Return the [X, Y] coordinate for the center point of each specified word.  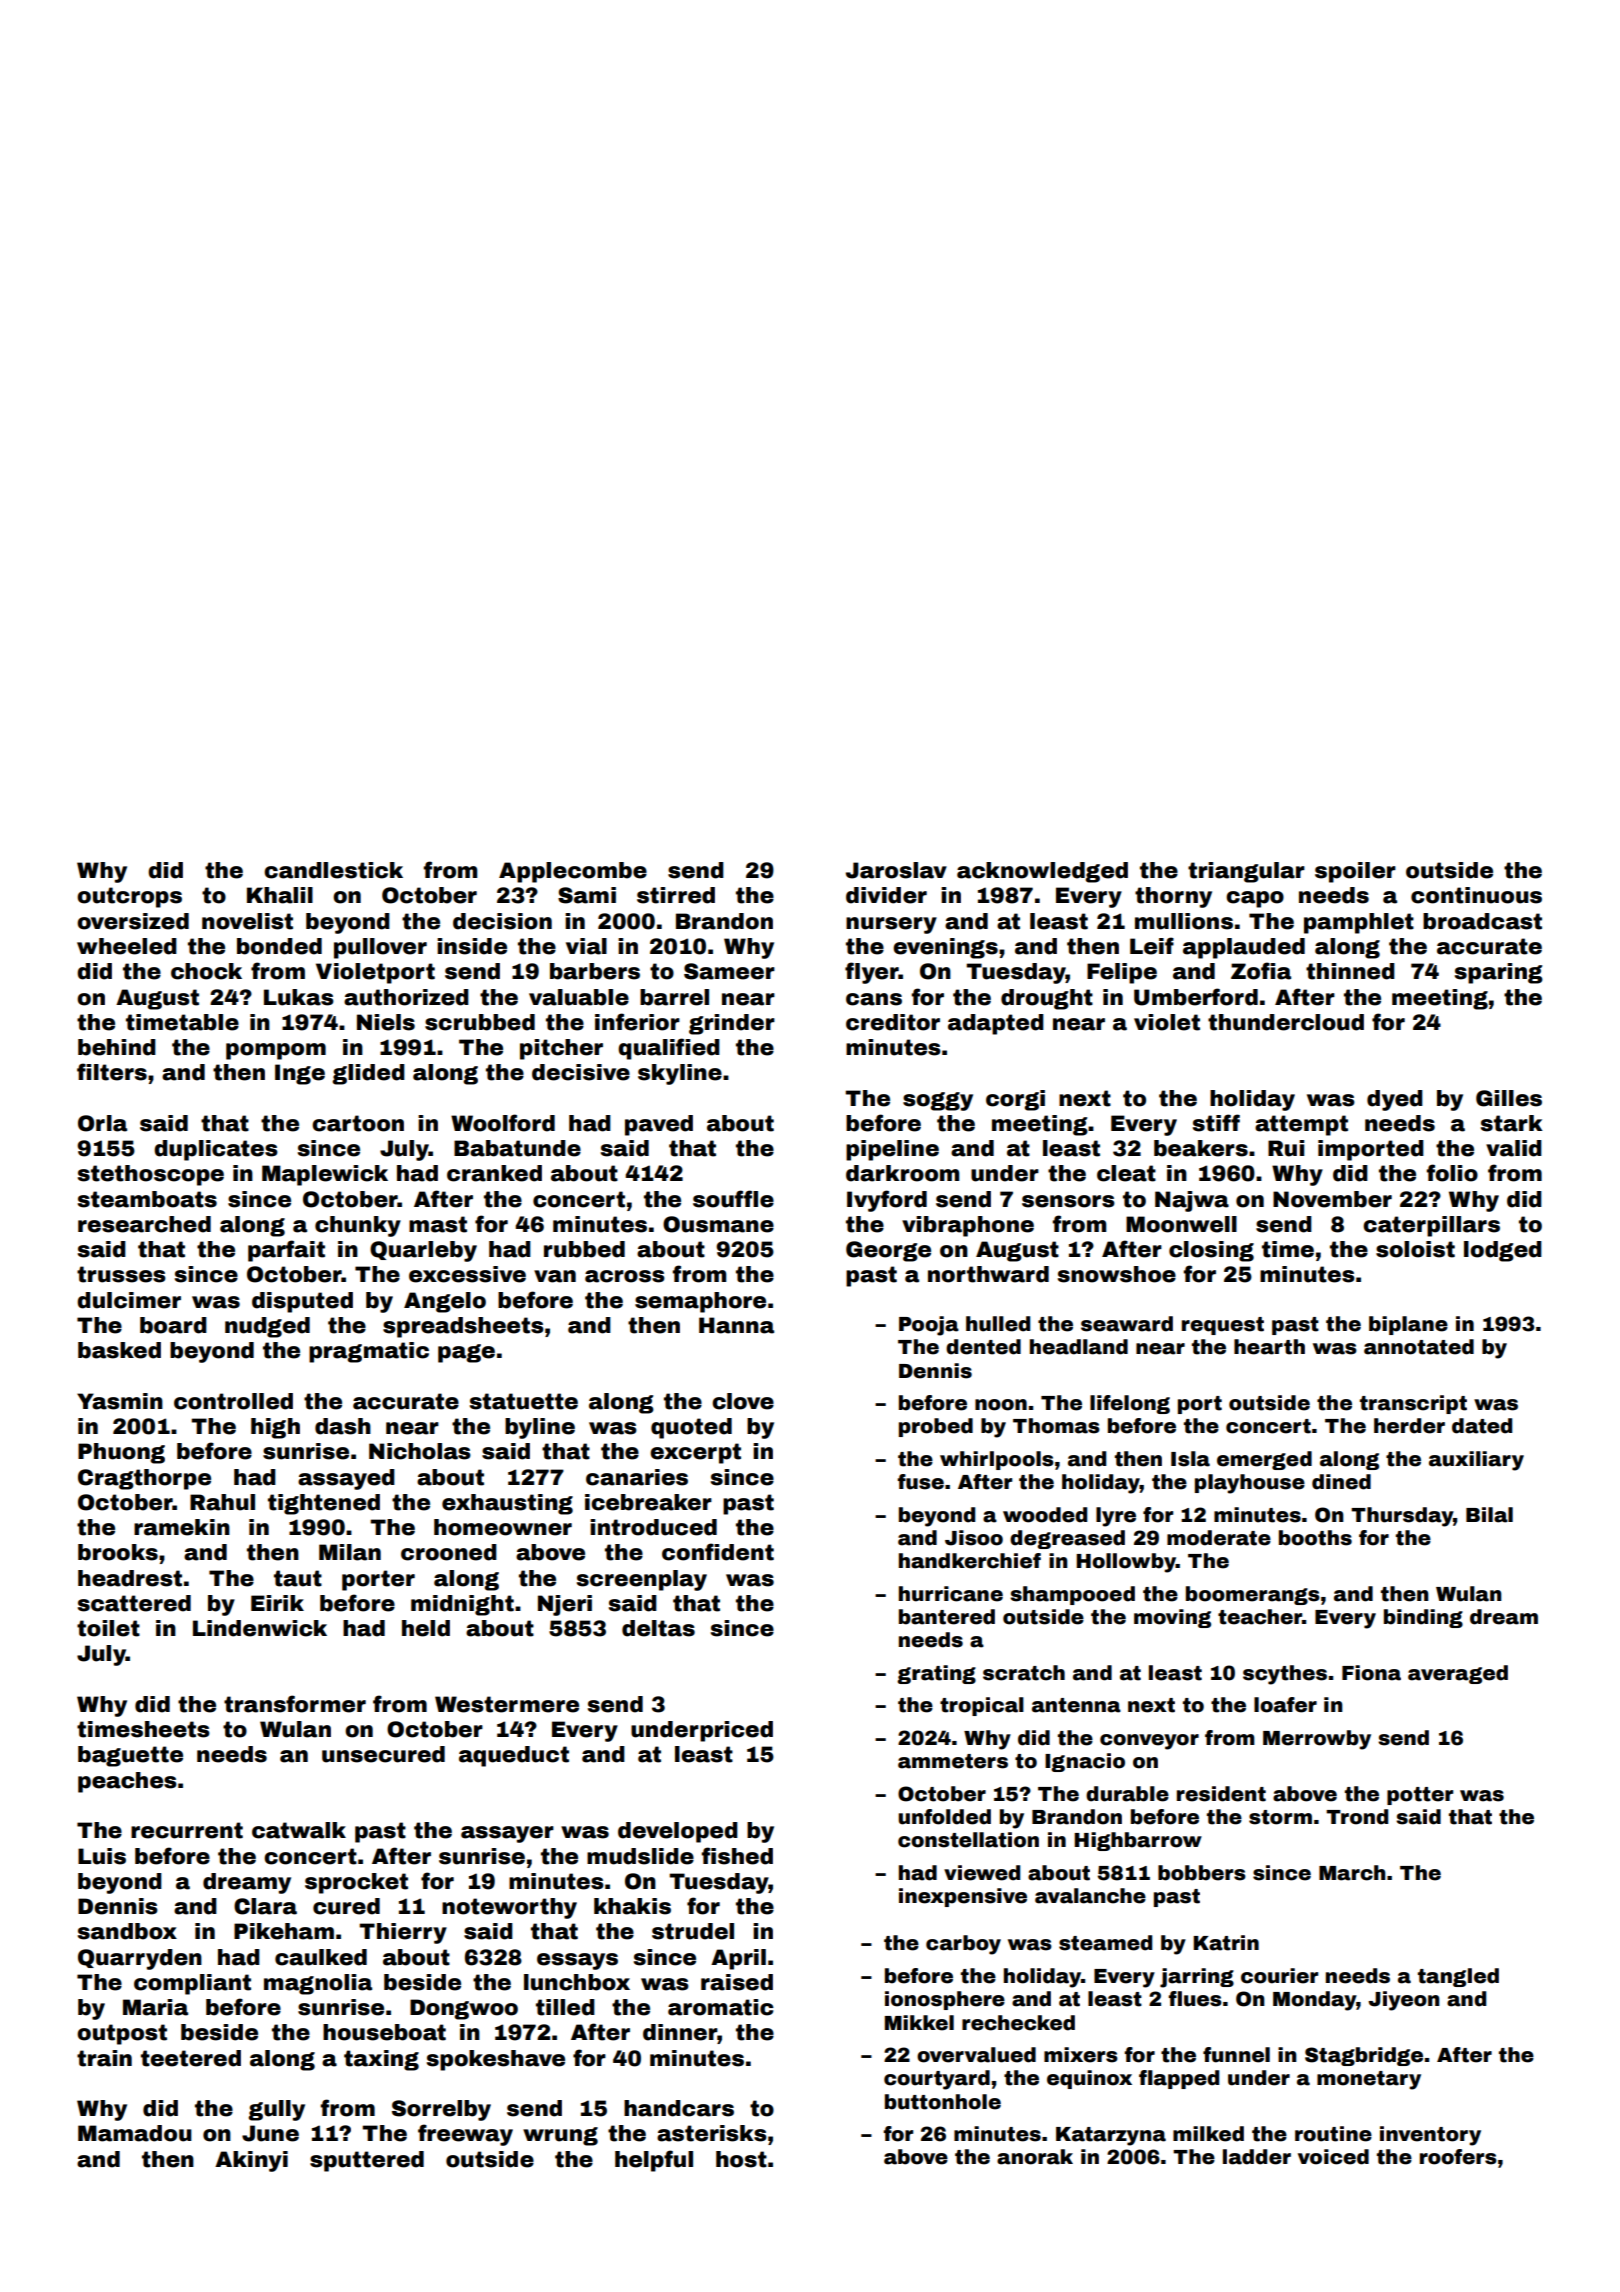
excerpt [695, 1453]
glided [368, 1074]
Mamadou [135, 2133]
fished [737, 1856]
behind [117, 1047]
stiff [1216, 1123]
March [1352, 1873]
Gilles [1509, 1098]
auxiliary [1476, 1461]
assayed [346, 1479]
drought [1047, 999]
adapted [996, 1024]
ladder [1257, 2157]
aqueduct [514, 1756]
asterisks [712, 2133]
